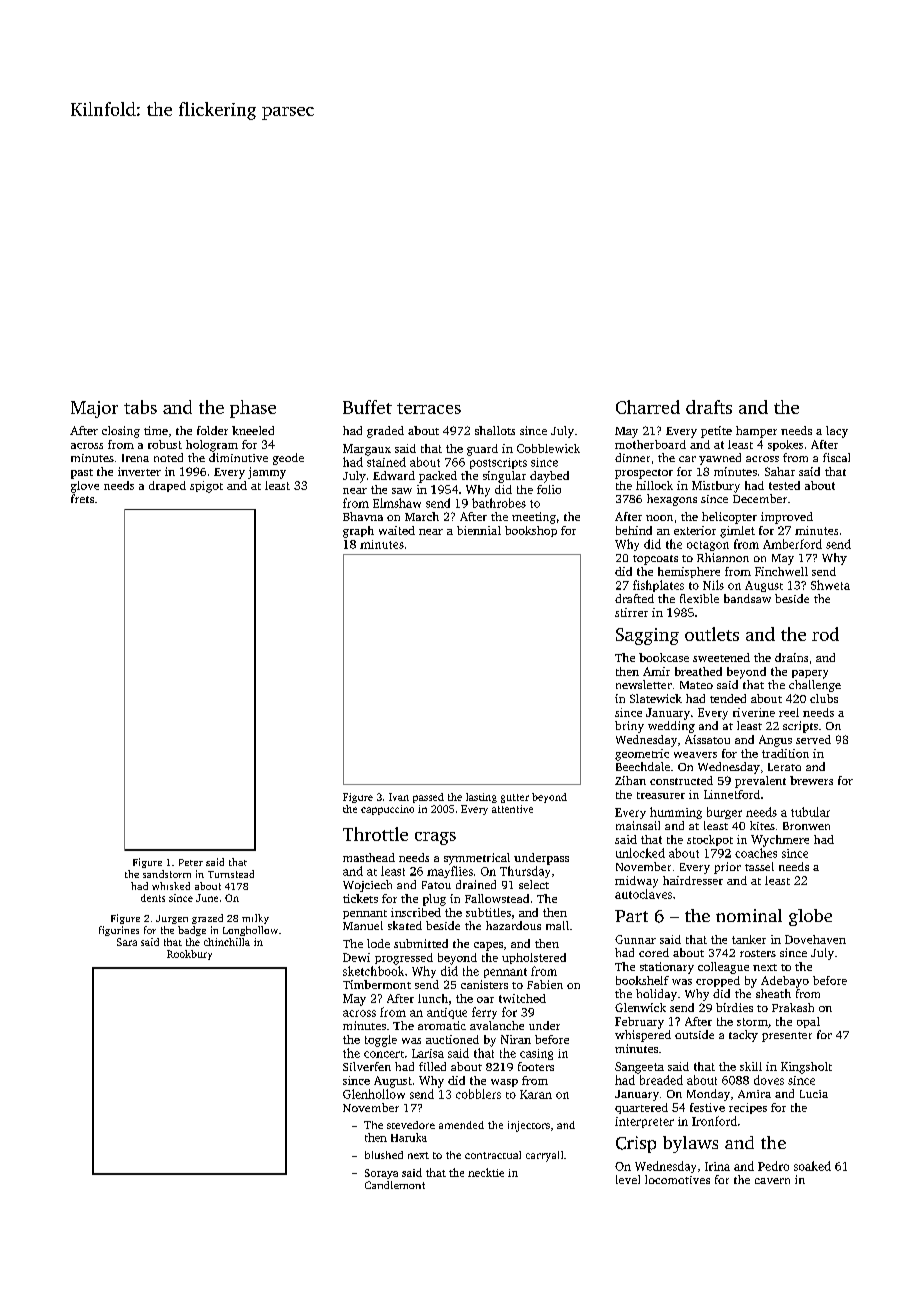 This screenshot has height=1308, width=924. I want to click on frets, so click(82, 498).
